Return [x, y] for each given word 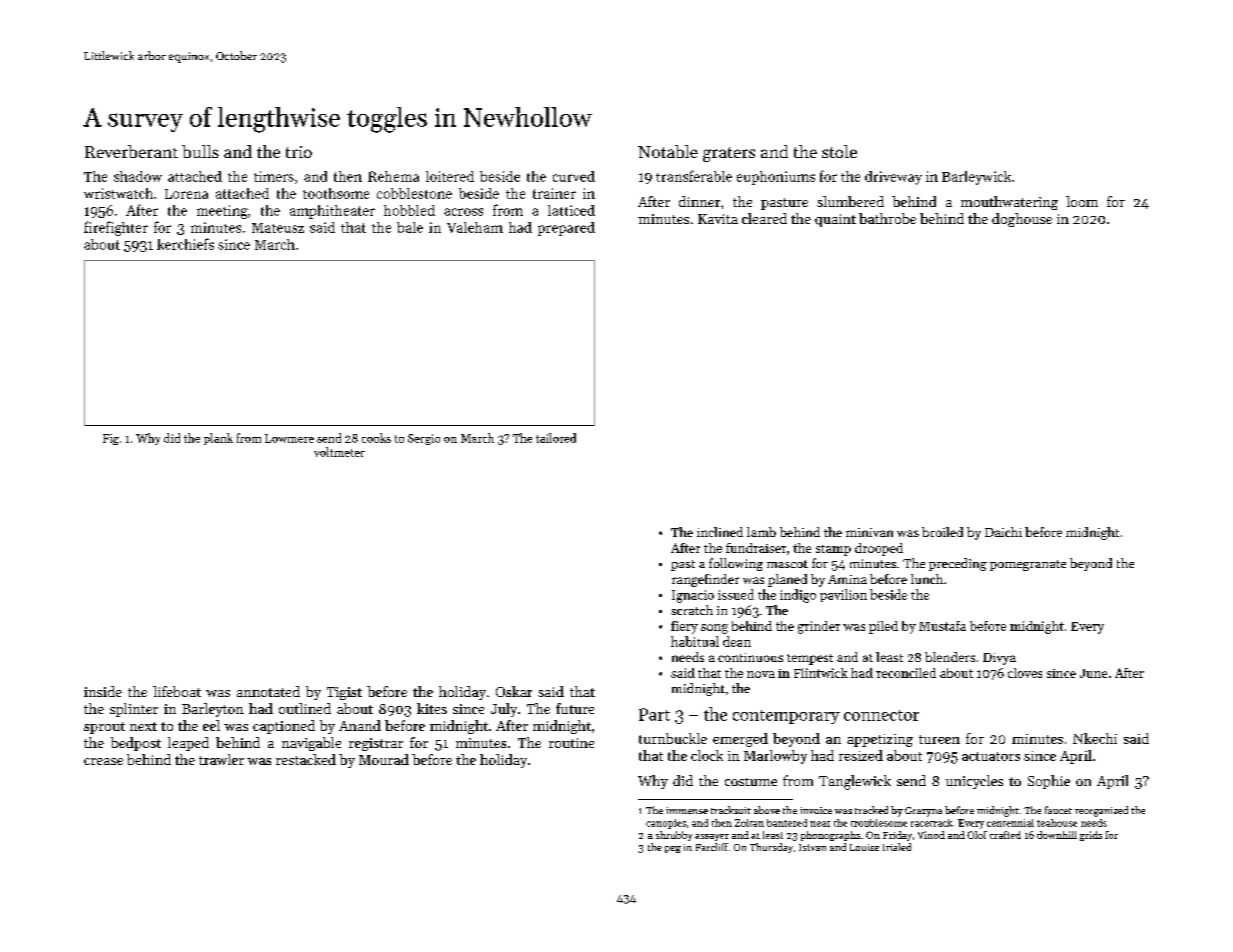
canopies [666, 824]
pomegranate [1028, 565]
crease [103, 761]
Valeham [475, 227]
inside [103, 691]
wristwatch [118, 193]
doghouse [1022, 220]
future [575, 708]
